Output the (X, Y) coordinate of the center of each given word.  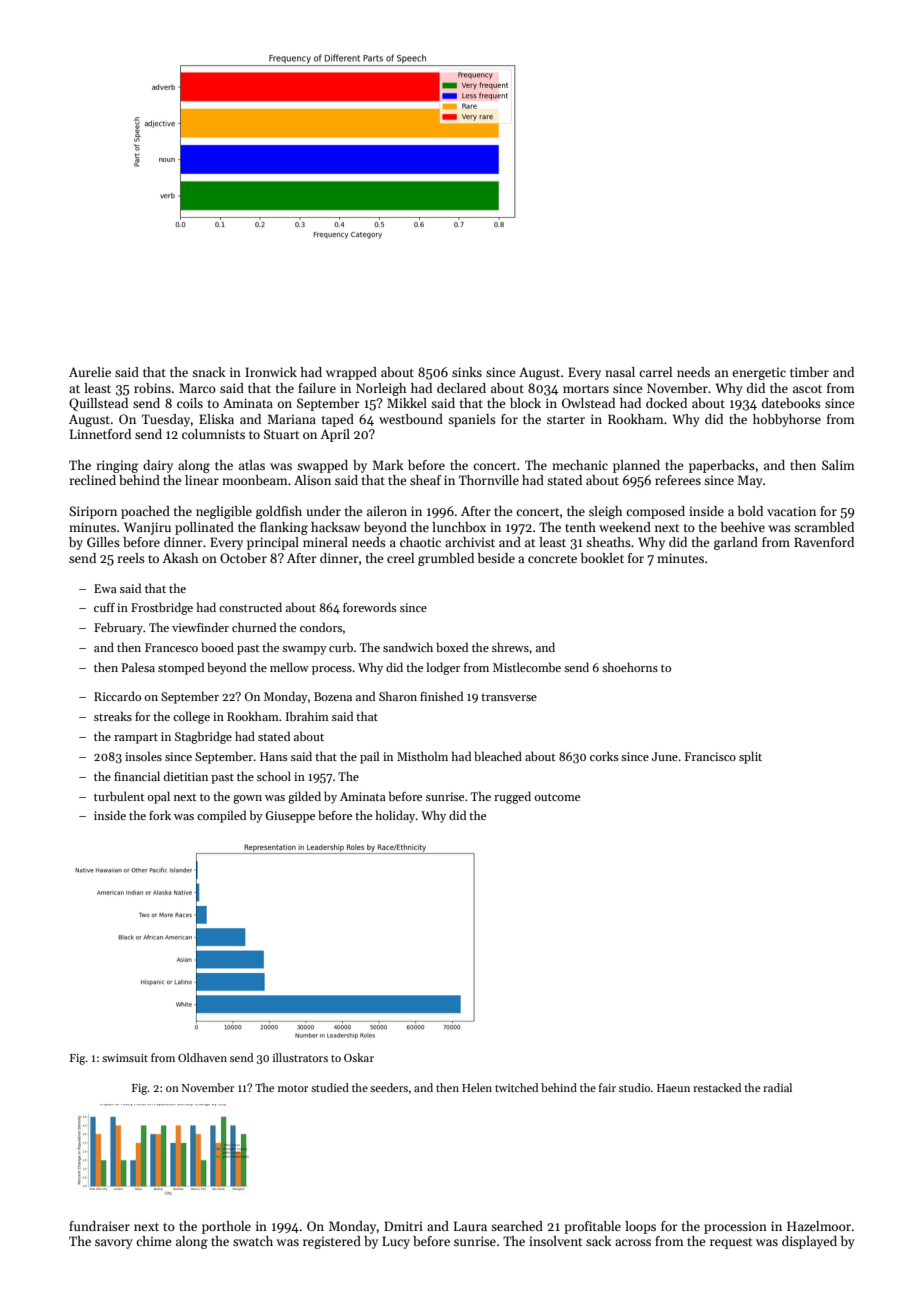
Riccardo (117, 696)
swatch (253, 1241)
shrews (510, 647)
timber (809, 372)
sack (598, 1241)
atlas (252, 465)
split (750, 757)
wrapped (351, 373)
